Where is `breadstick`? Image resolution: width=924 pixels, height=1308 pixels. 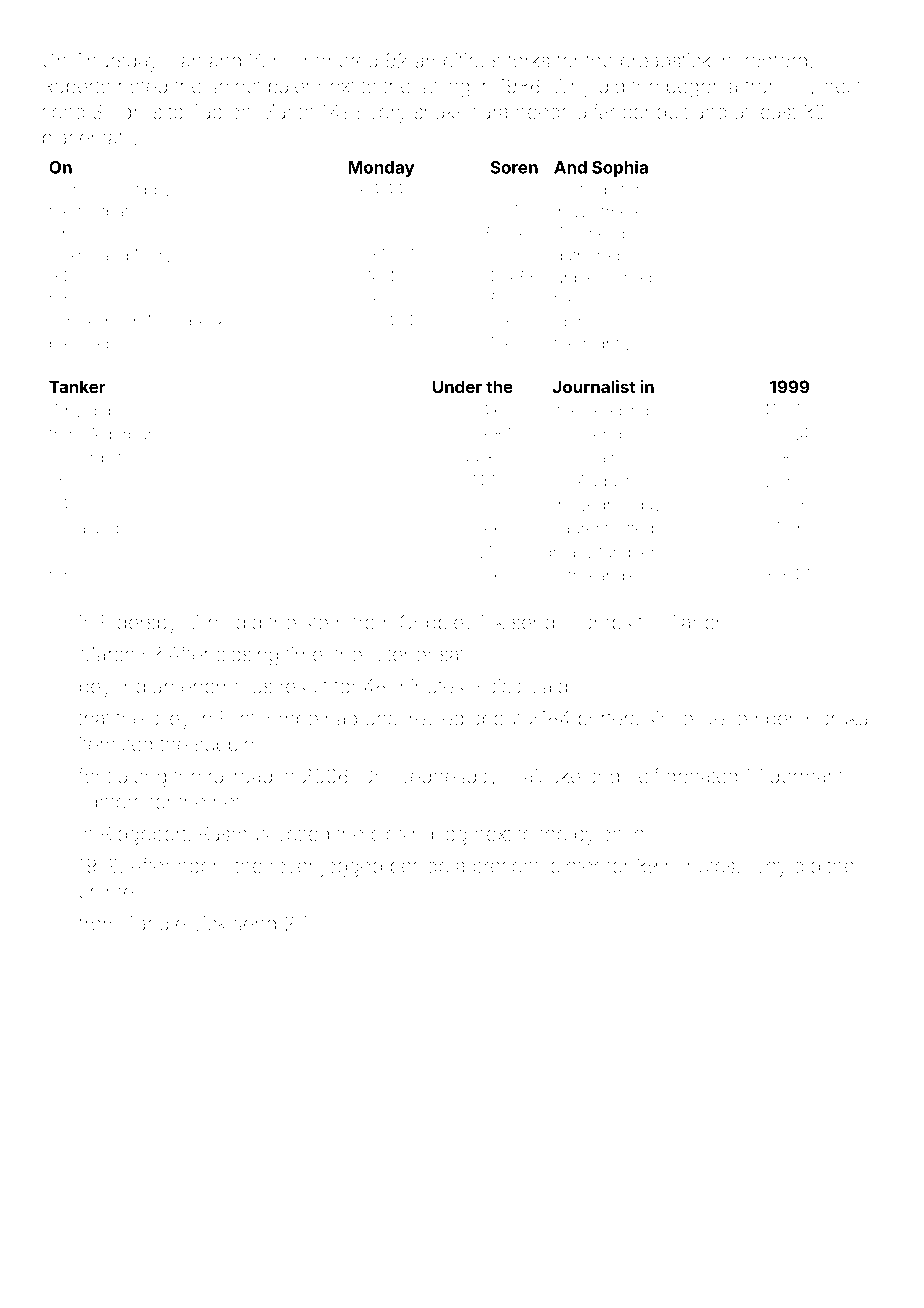 breadstick is located at coordinates (666, 60).
